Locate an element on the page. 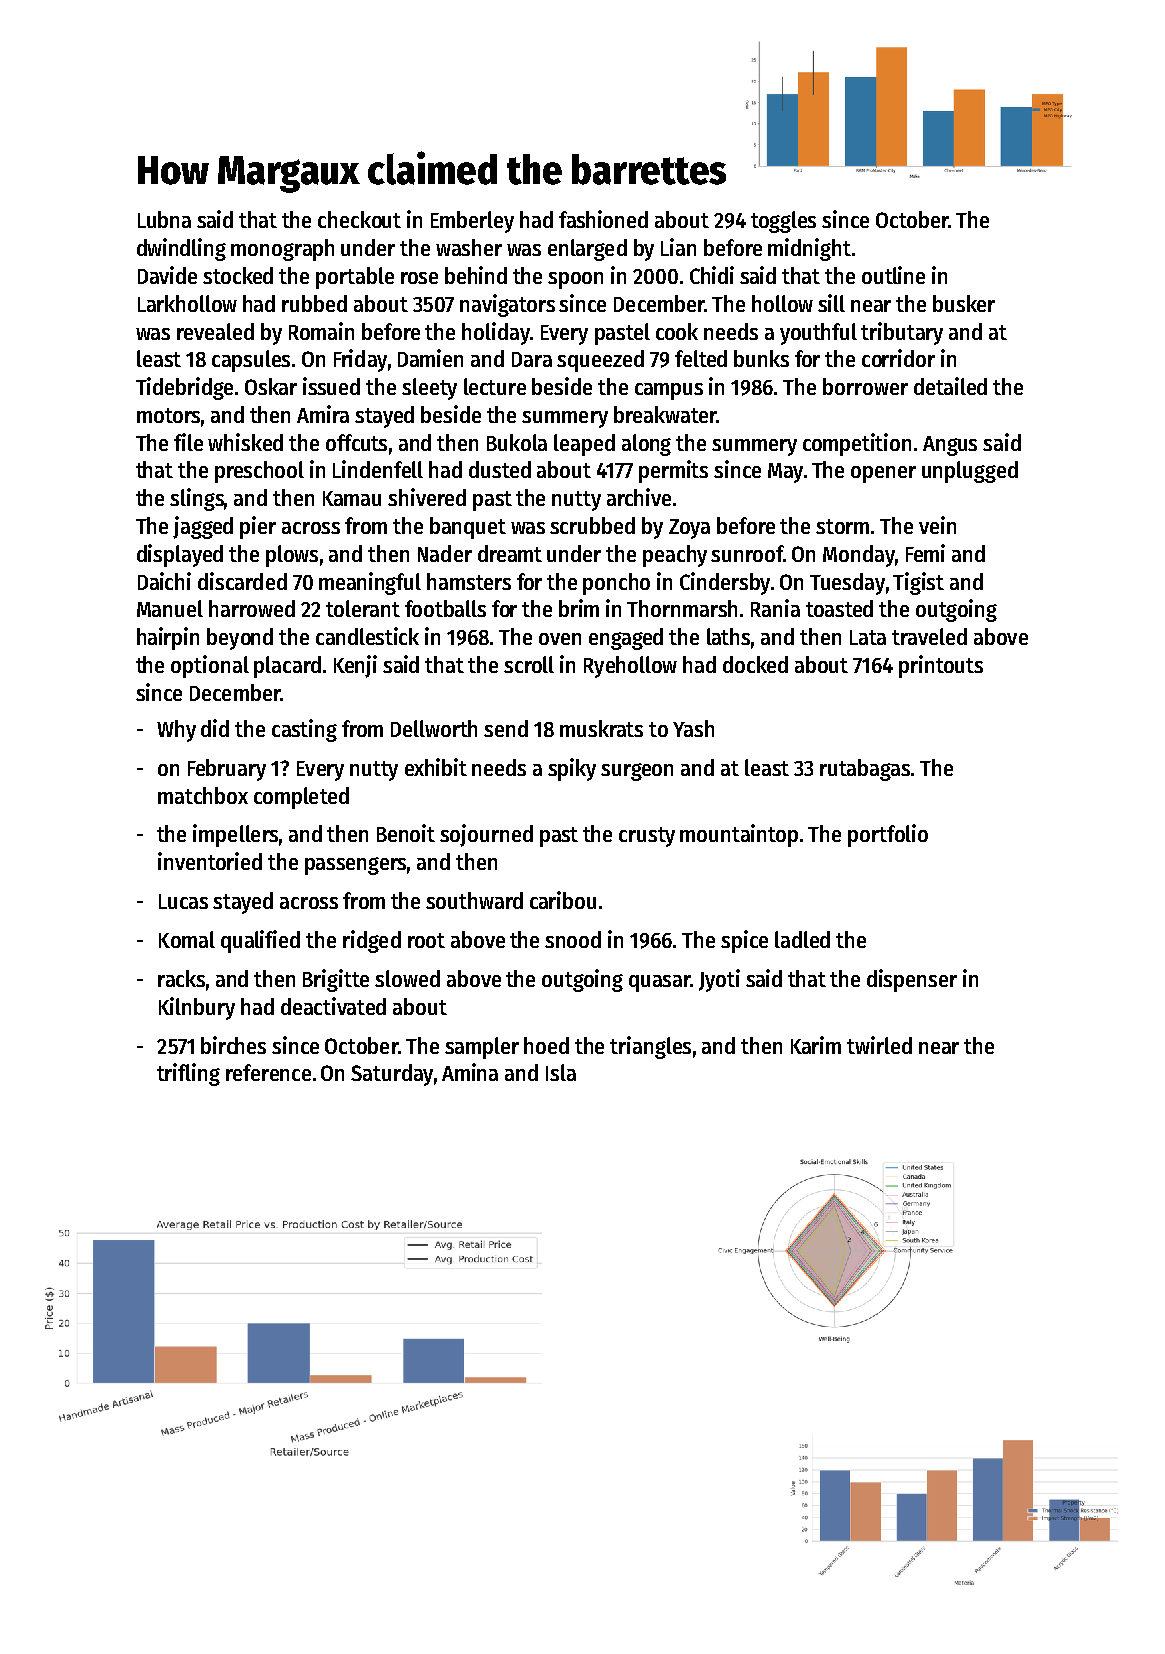 This image has width=1165, height=1654. reference is located at coordinates (268, 1072).
